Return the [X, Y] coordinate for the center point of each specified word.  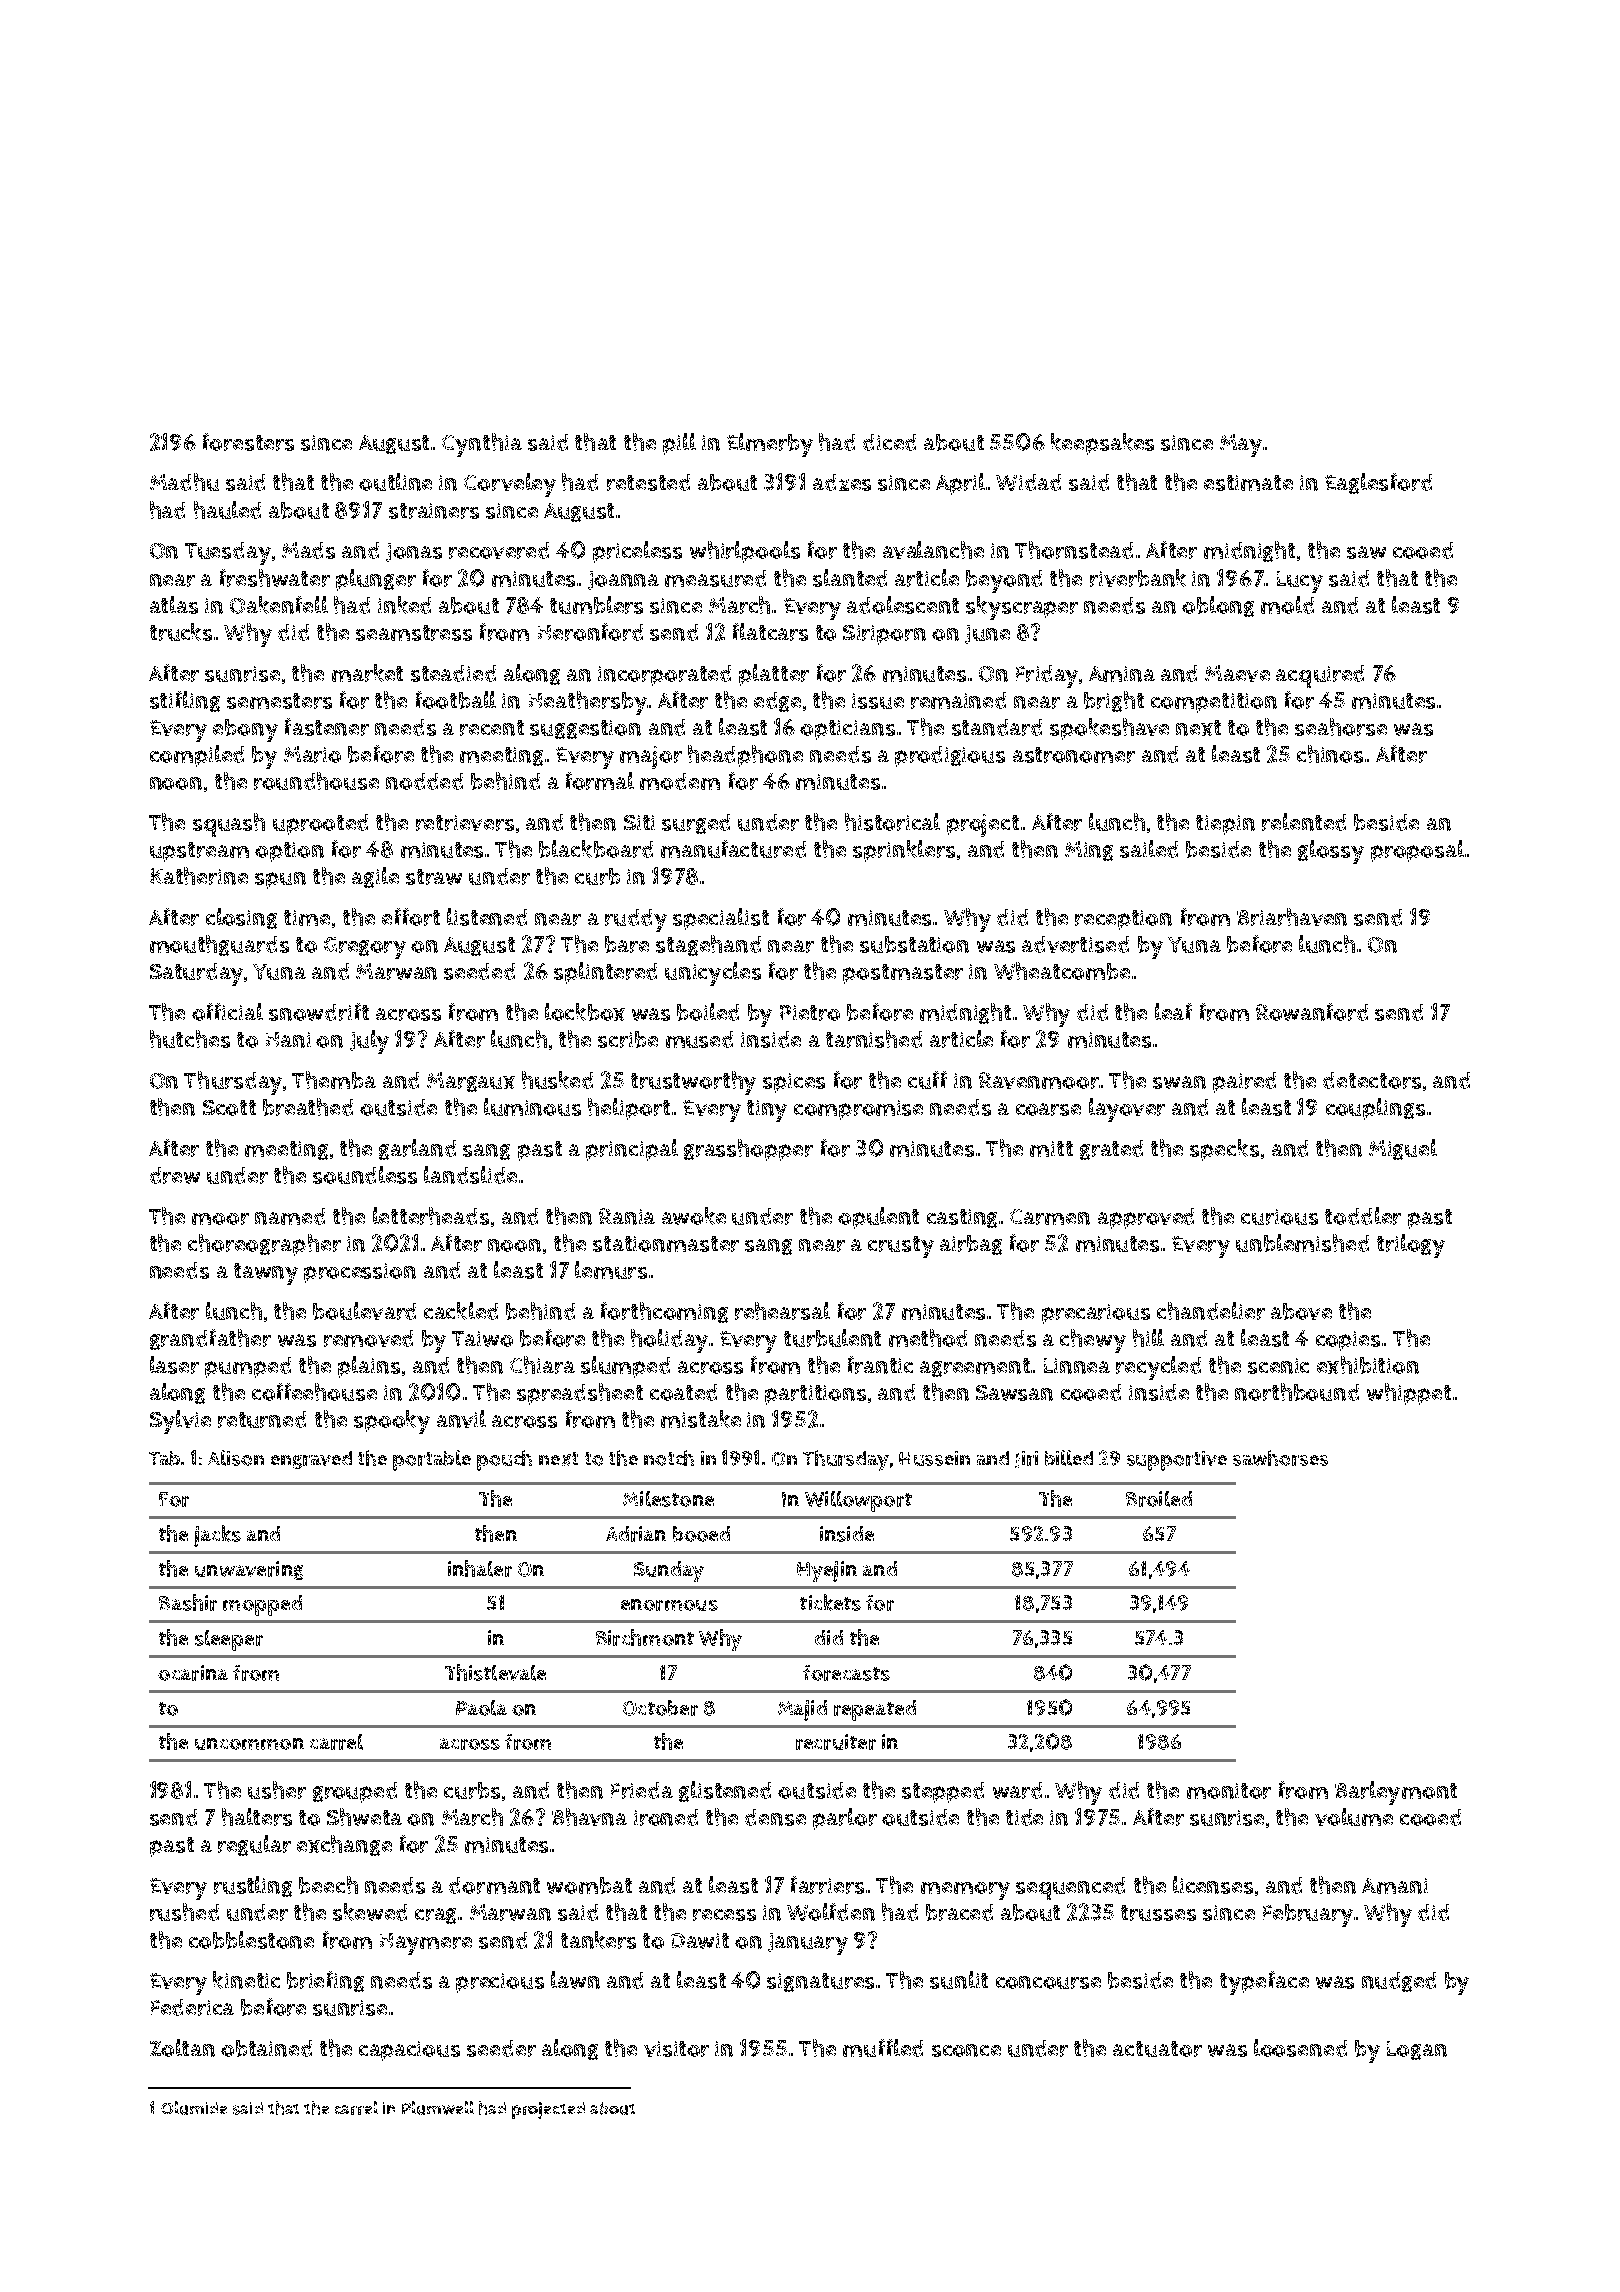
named [290, 1216]
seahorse [1341, 727]
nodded [424, 781]
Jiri [1026, 1459]
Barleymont [1396, 1793]
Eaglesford [1378, 483]
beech [328, 1885]
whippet [1409, 1394]
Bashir [188, 1602]
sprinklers [904, 851]
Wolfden [831, 1912]
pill [679, 444]
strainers [434, 511]
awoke [694, 1216]
